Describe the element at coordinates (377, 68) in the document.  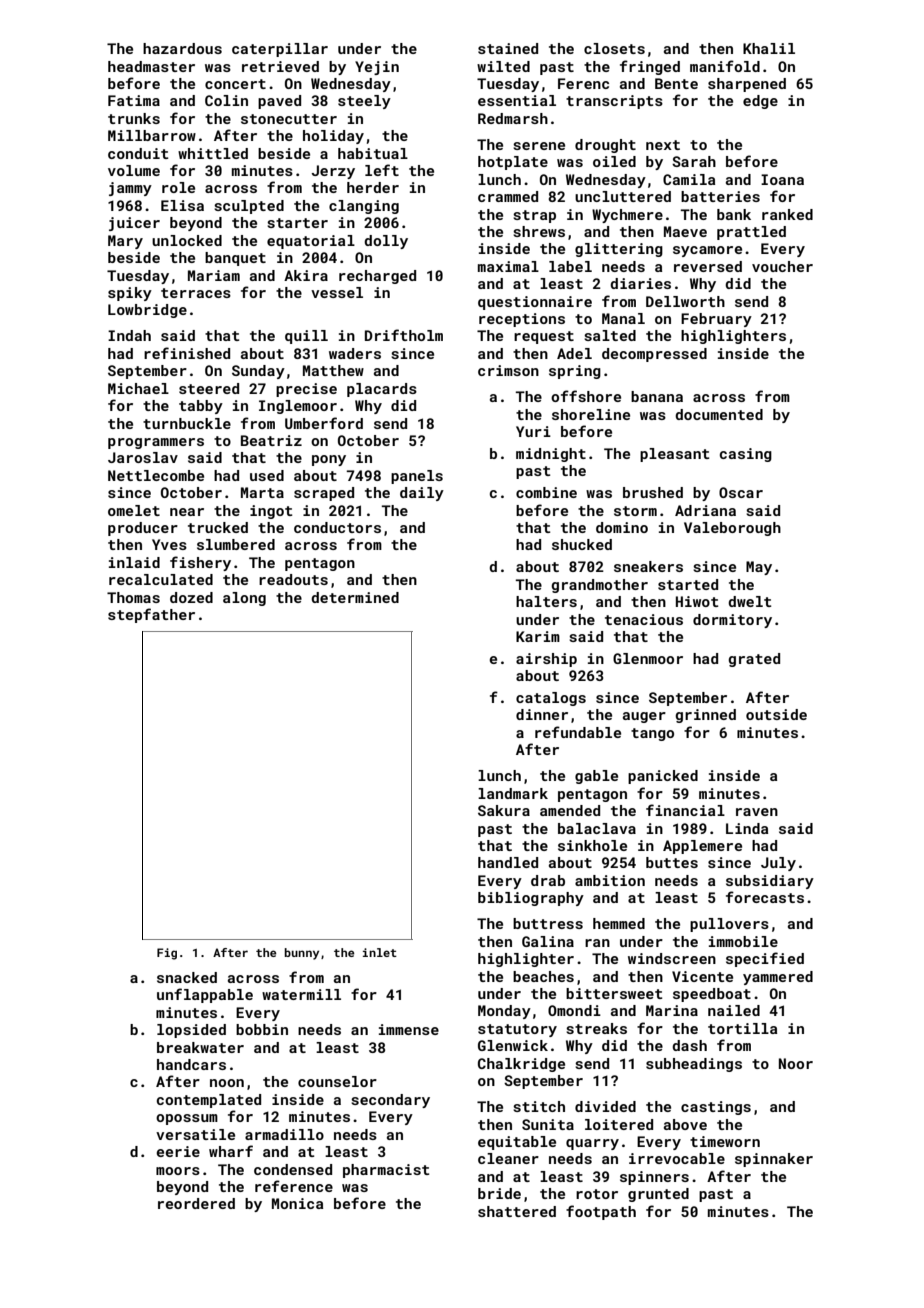
I see `Yejin` at that location.
